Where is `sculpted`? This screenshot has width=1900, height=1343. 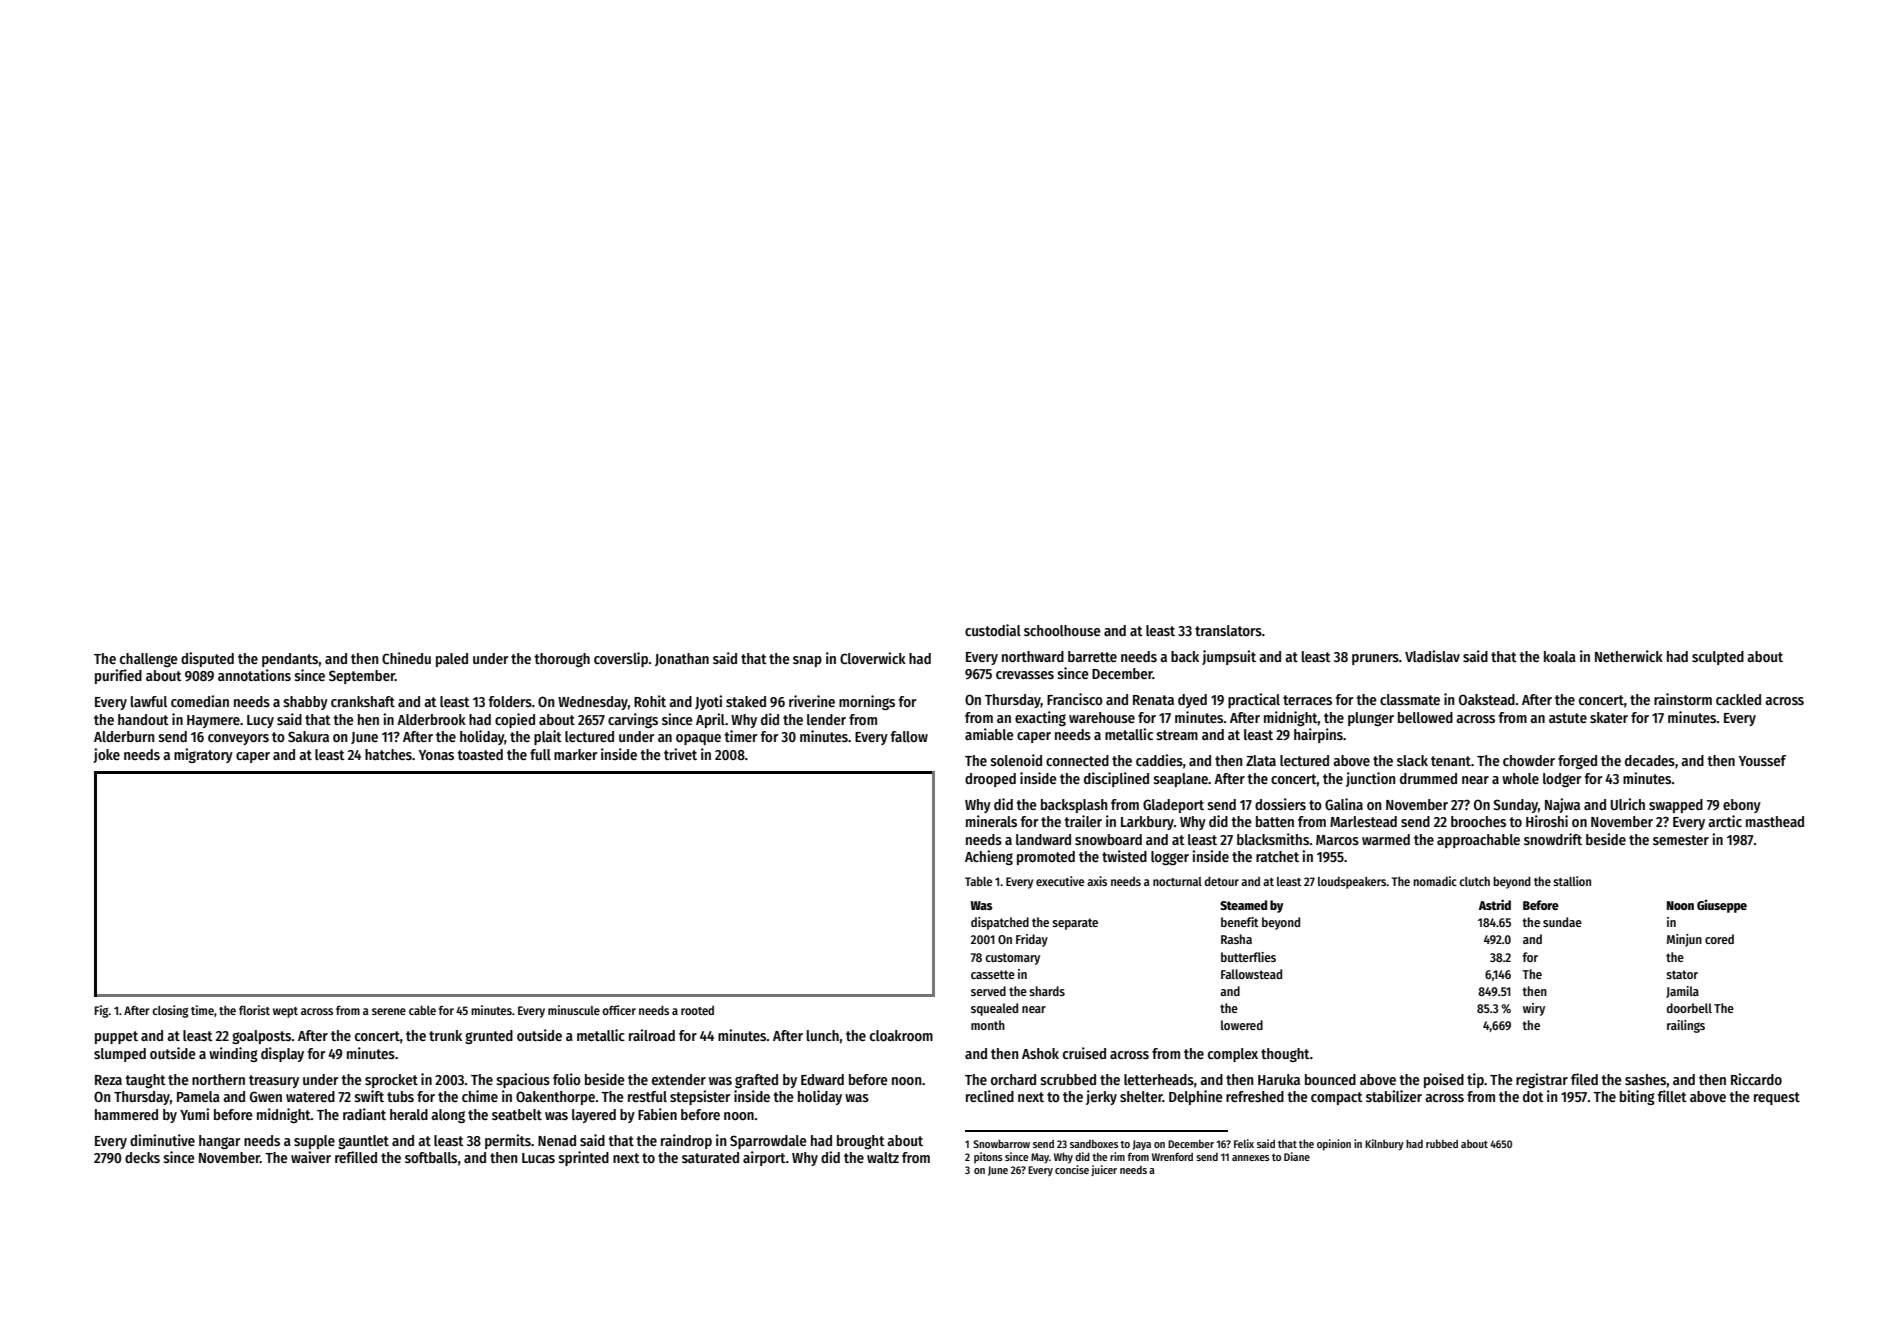 sculpted is located at coordinates (1718, 658).
